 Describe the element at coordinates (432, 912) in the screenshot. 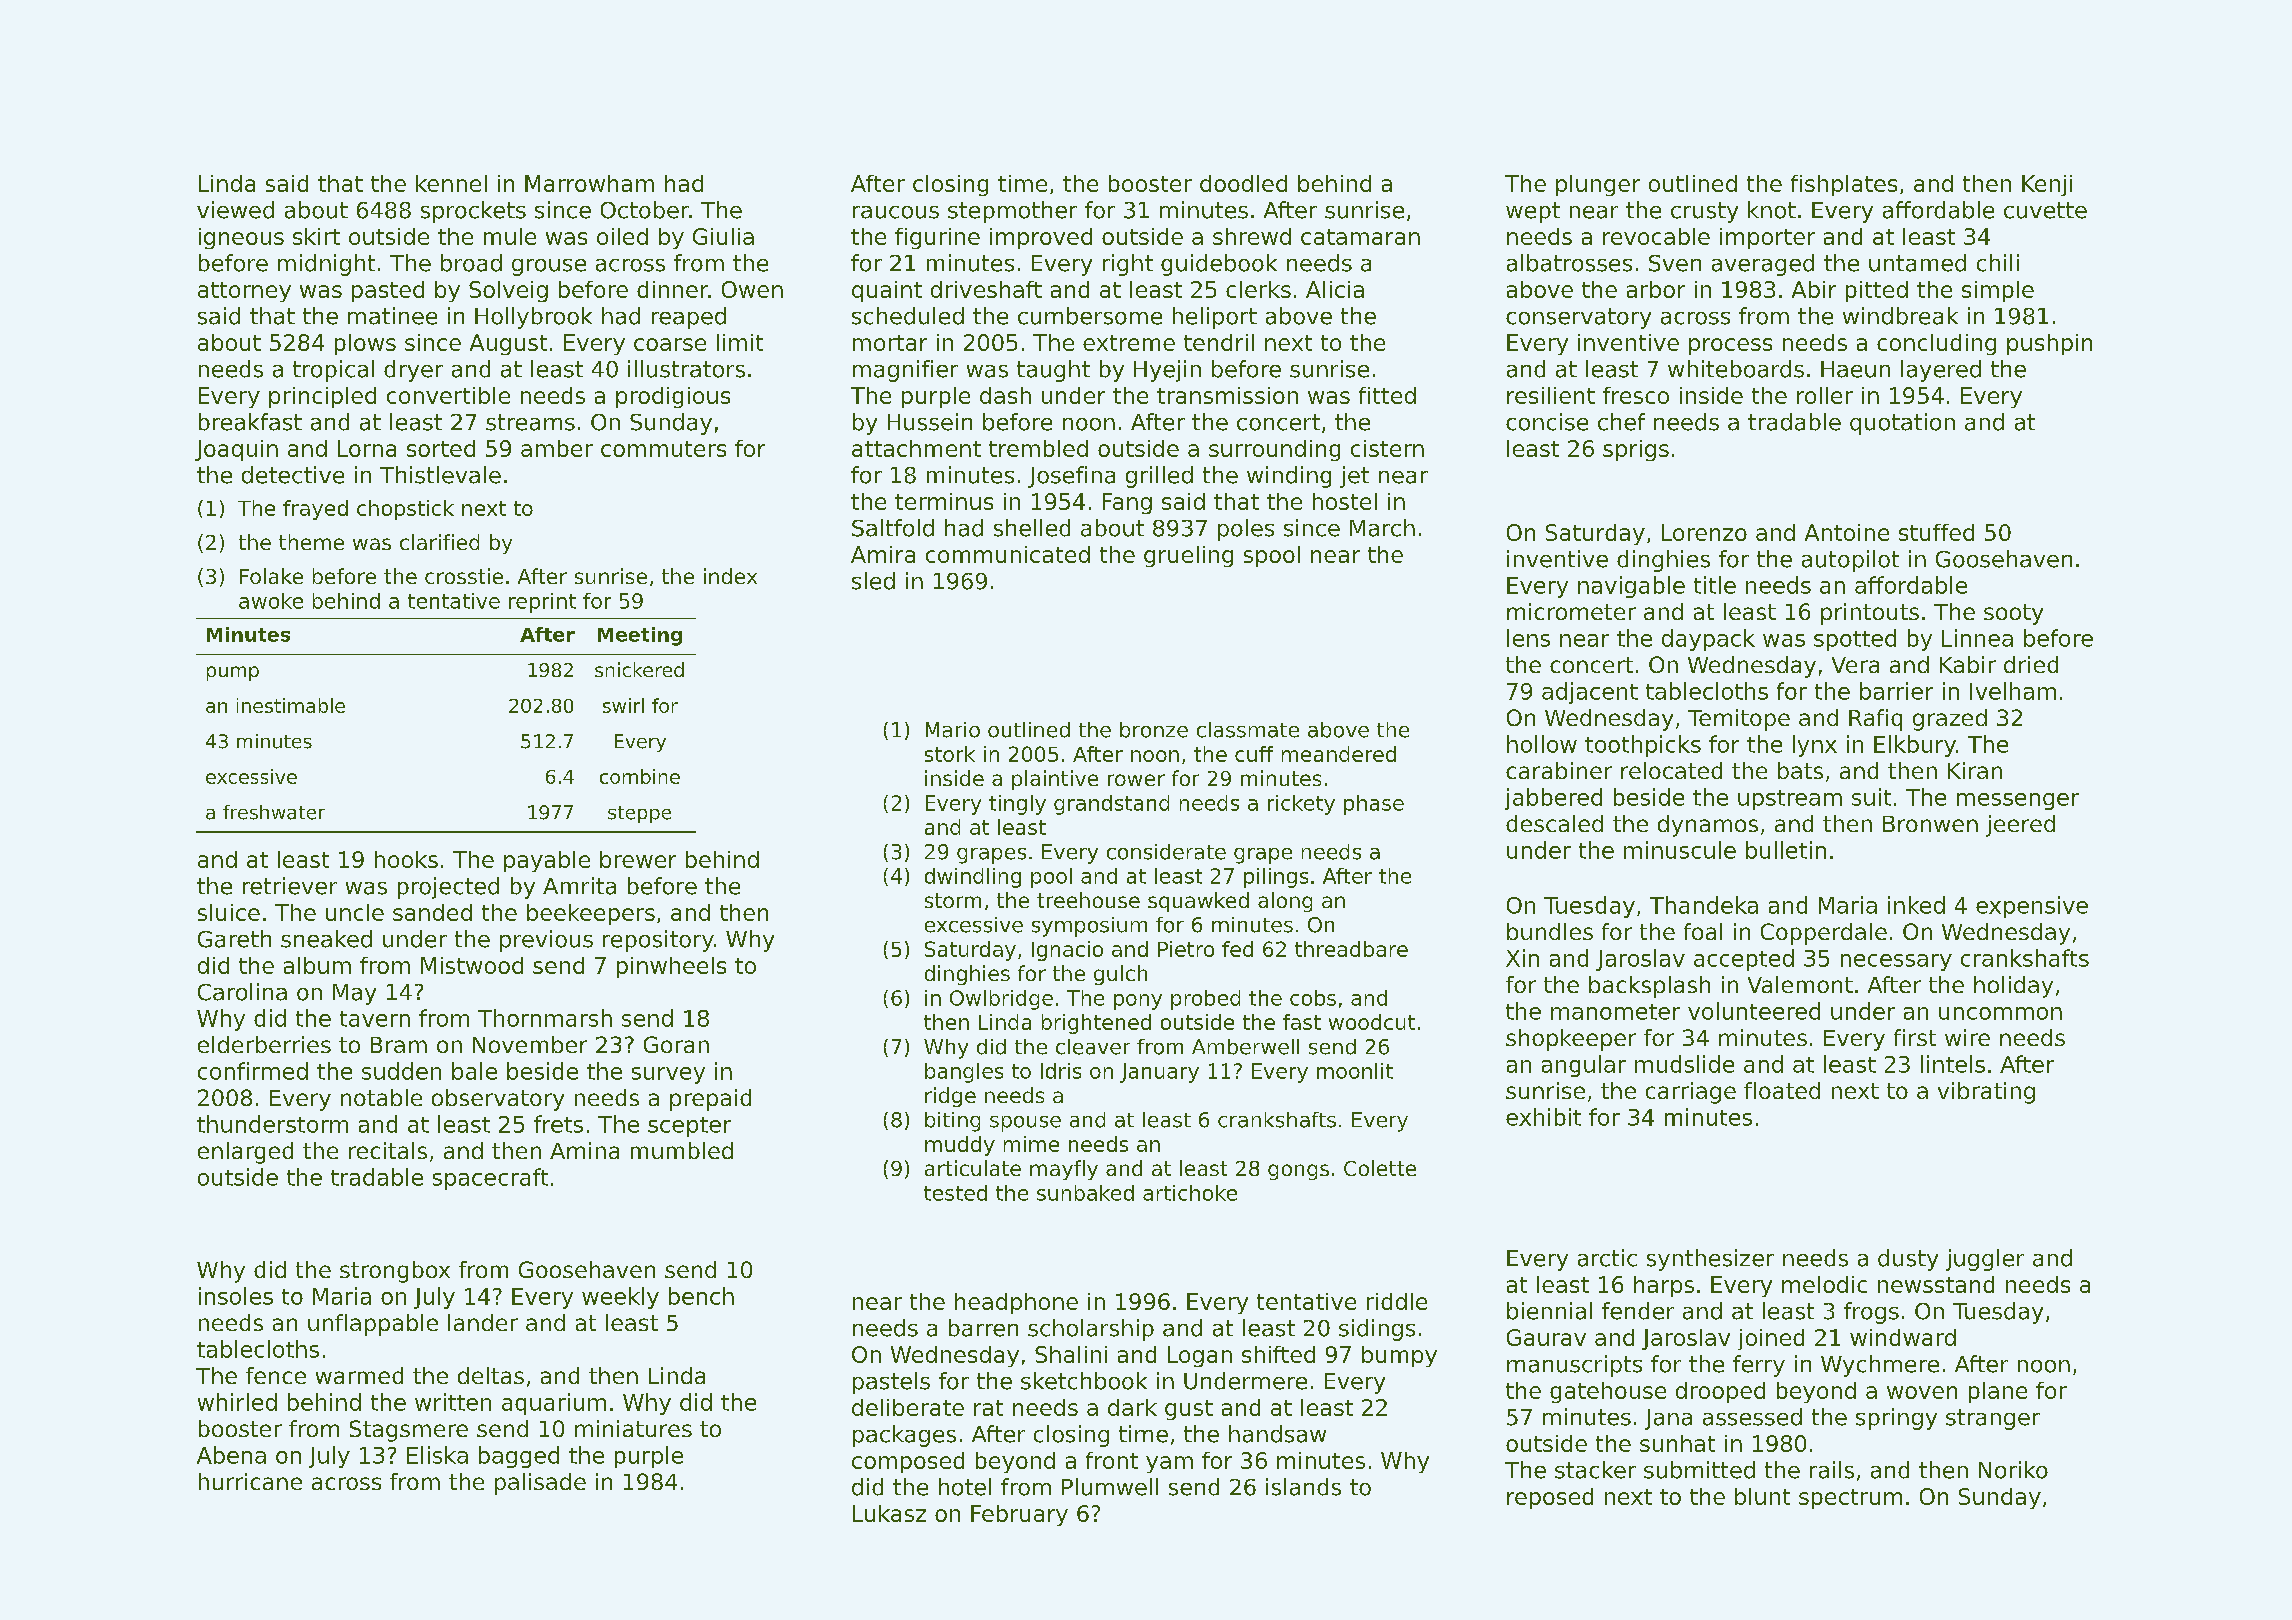

I see `sanded` at that location.
